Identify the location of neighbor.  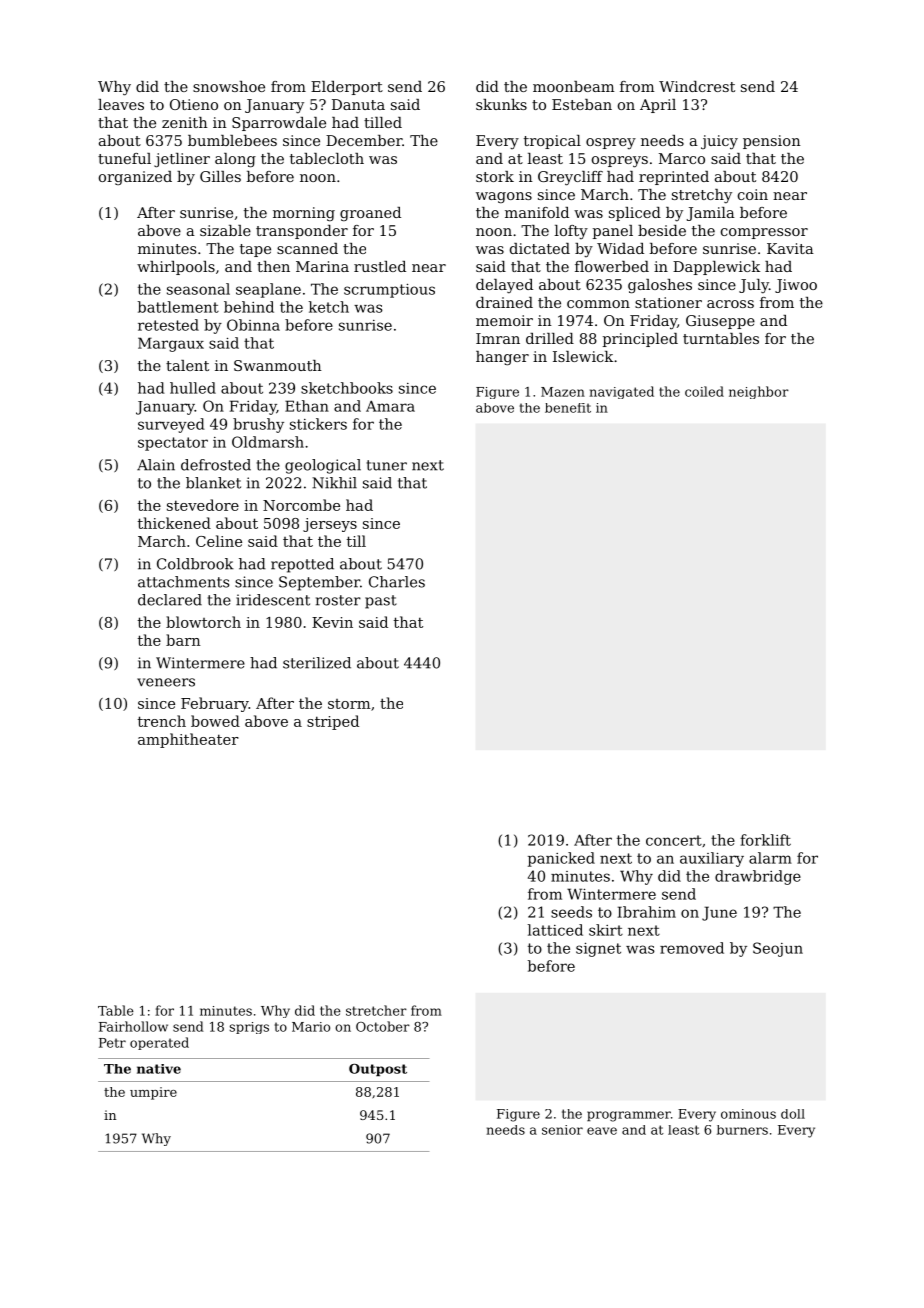
(759, 392).
